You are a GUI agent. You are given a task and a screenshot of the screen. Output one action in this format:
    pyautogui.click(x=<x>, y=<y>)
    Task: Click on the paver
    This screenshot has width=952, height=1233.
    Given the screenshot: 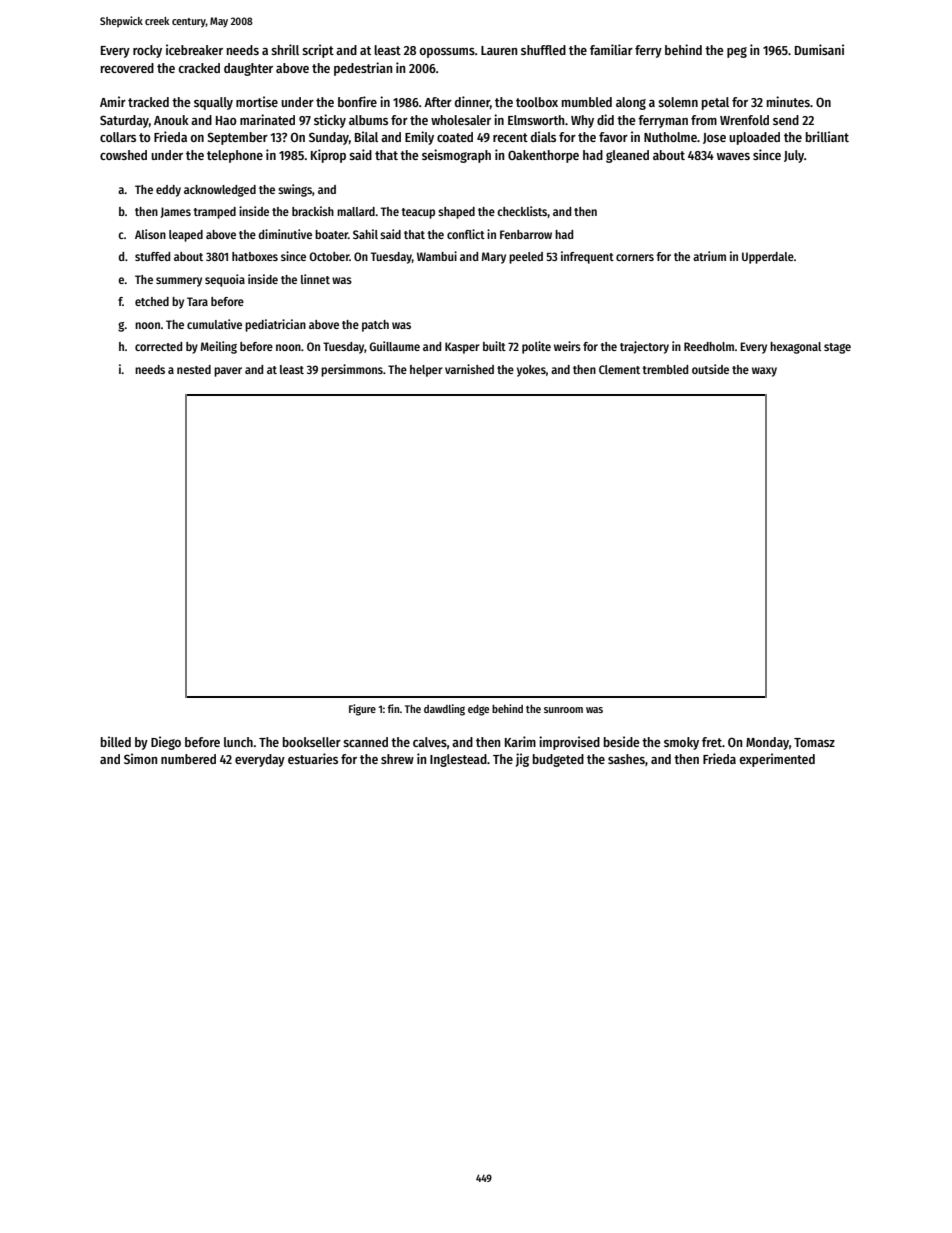 What is the action you would take?
    pyautogui.click(x=228, y=372)
